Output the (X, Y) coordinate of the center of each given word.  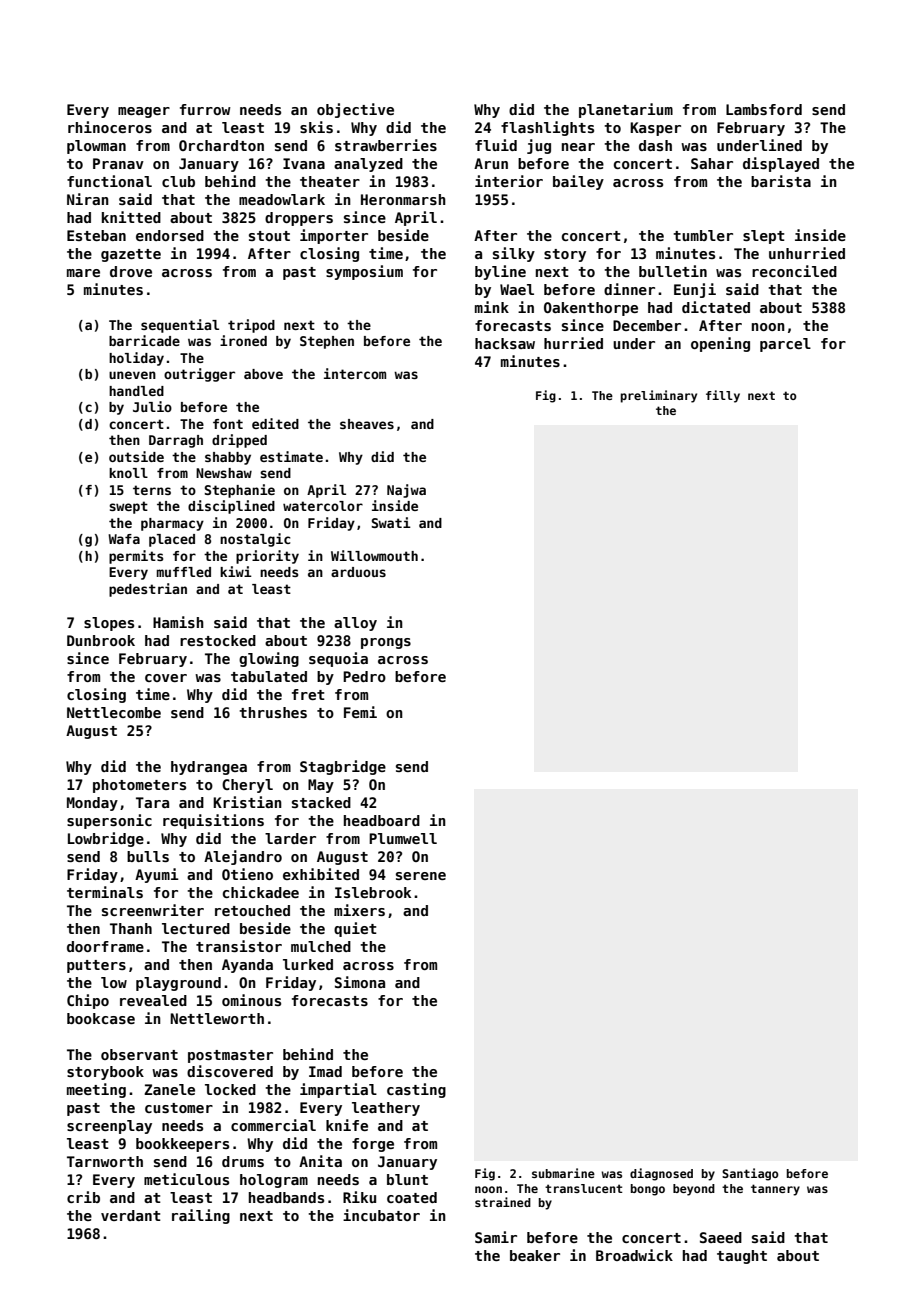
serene (421, 876)
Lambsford (764, 109)
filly (723, 396)
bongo (648, 1190)
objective (355, 110)
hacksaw (505, 343)
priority (267, 557)
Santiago (750, 1174)
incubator (381, 1215)
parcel (785, 345)
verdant (131, 1215)
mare (83, 273)
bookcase (101, 1018)
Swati (391, 522)
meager (144, 112)
